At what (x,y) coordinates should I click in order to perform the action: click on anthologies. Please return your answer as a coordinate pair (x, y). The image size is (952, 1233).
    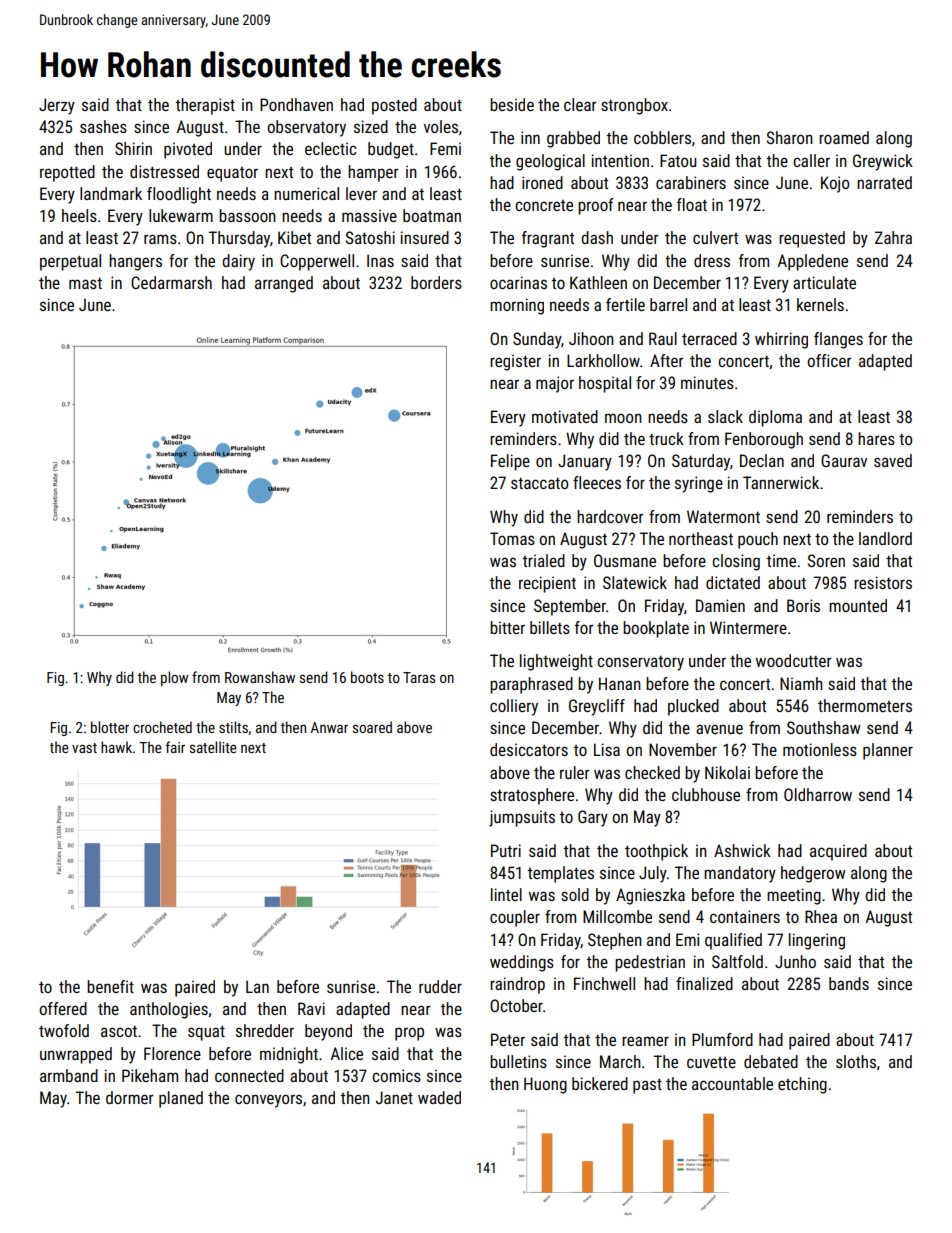
    Looking at the image, I should click on (169, 1010).
